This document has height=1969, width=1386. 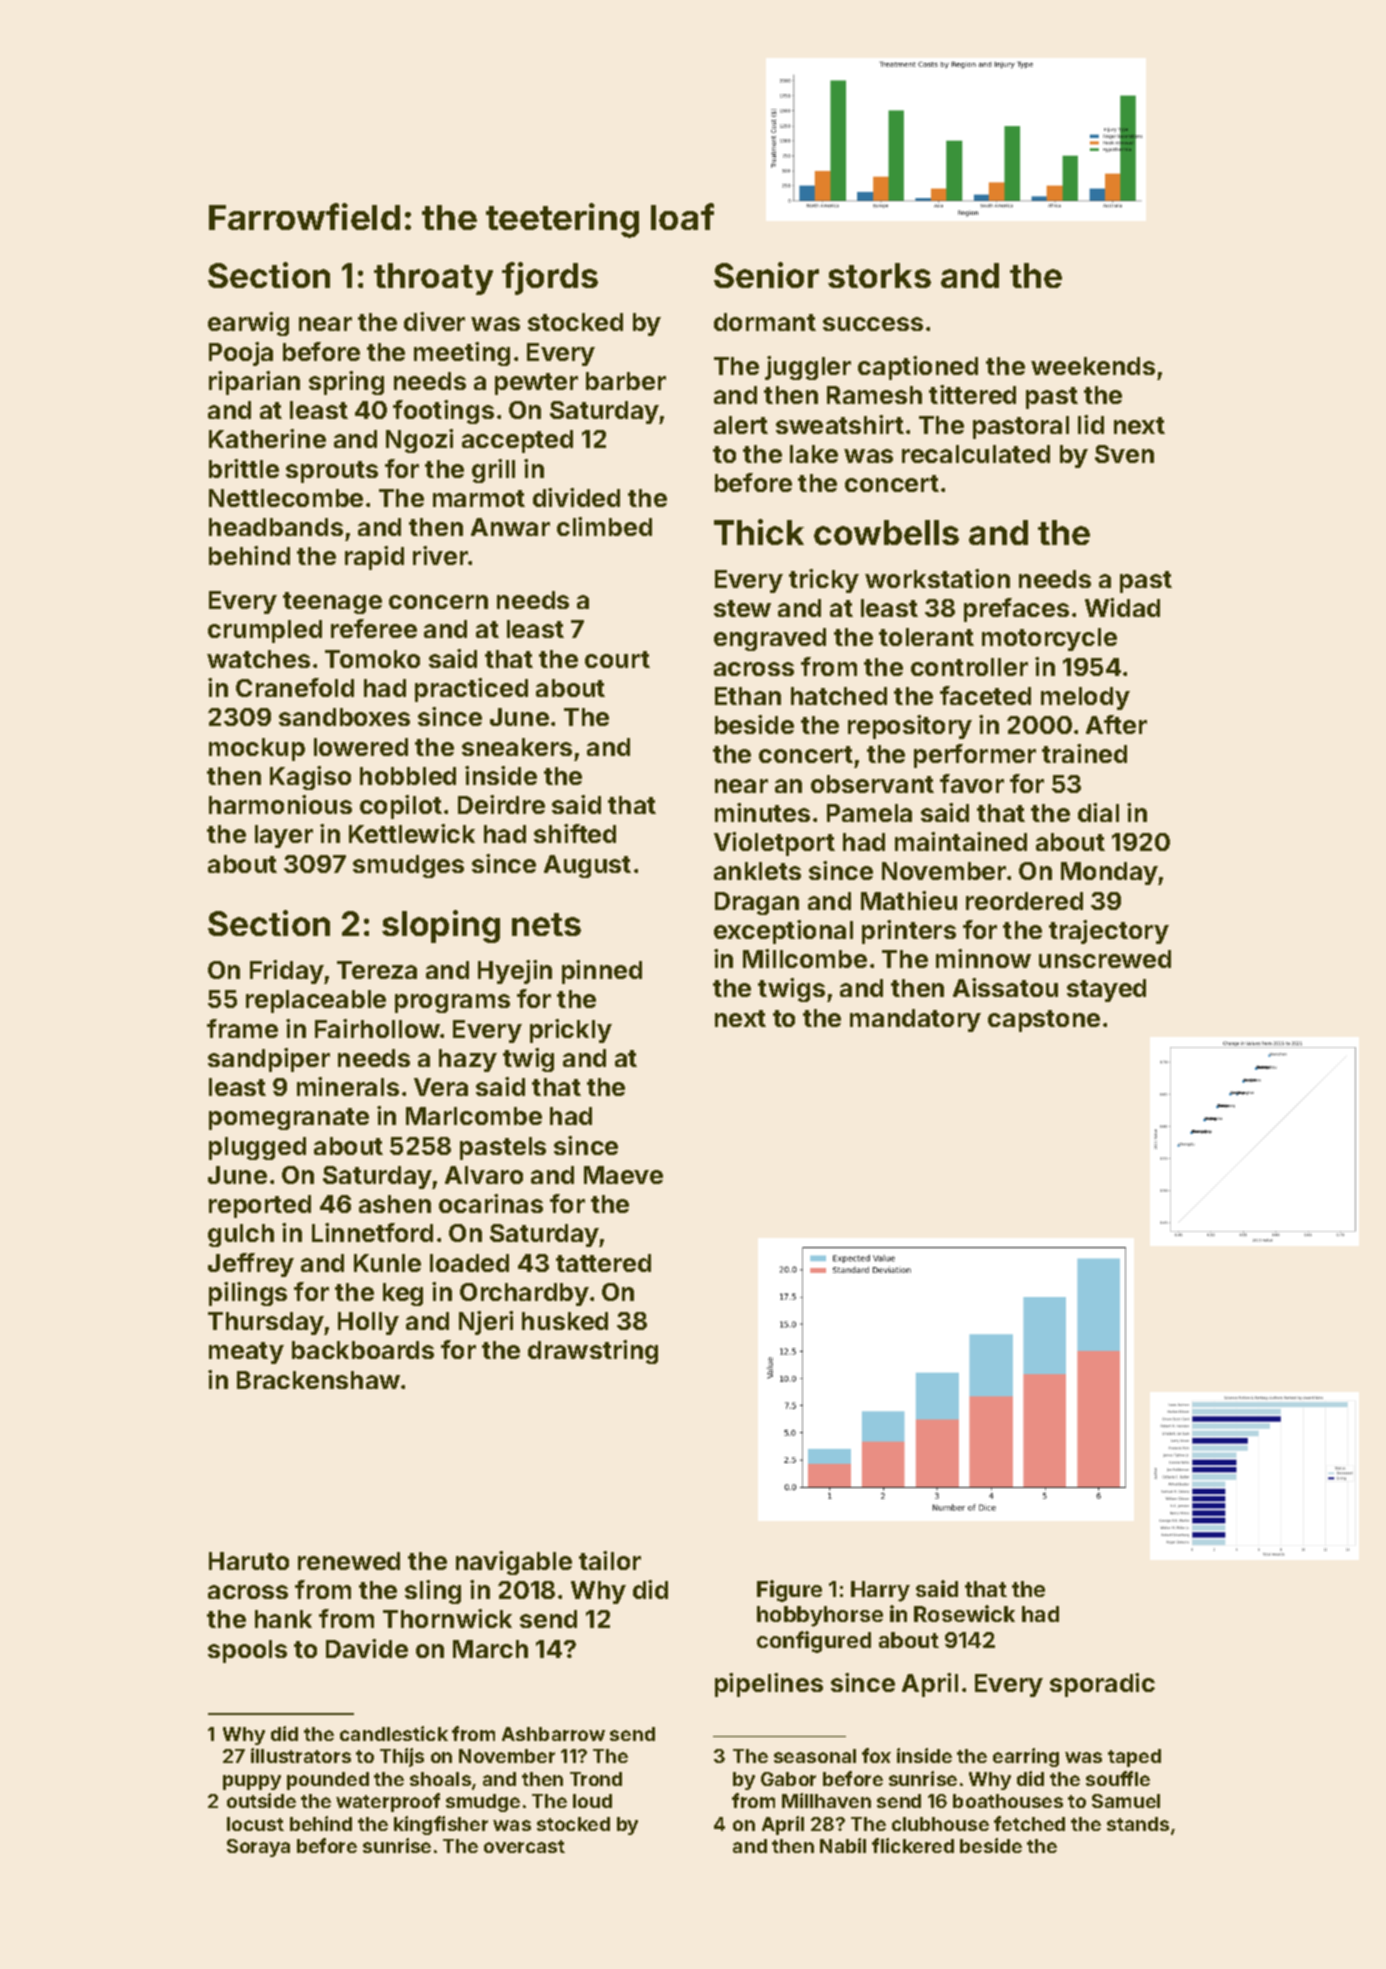 What do you see at coordinates (915, 1020) in the document?
I see `mandatory` at bounding box center [915, 1020].
